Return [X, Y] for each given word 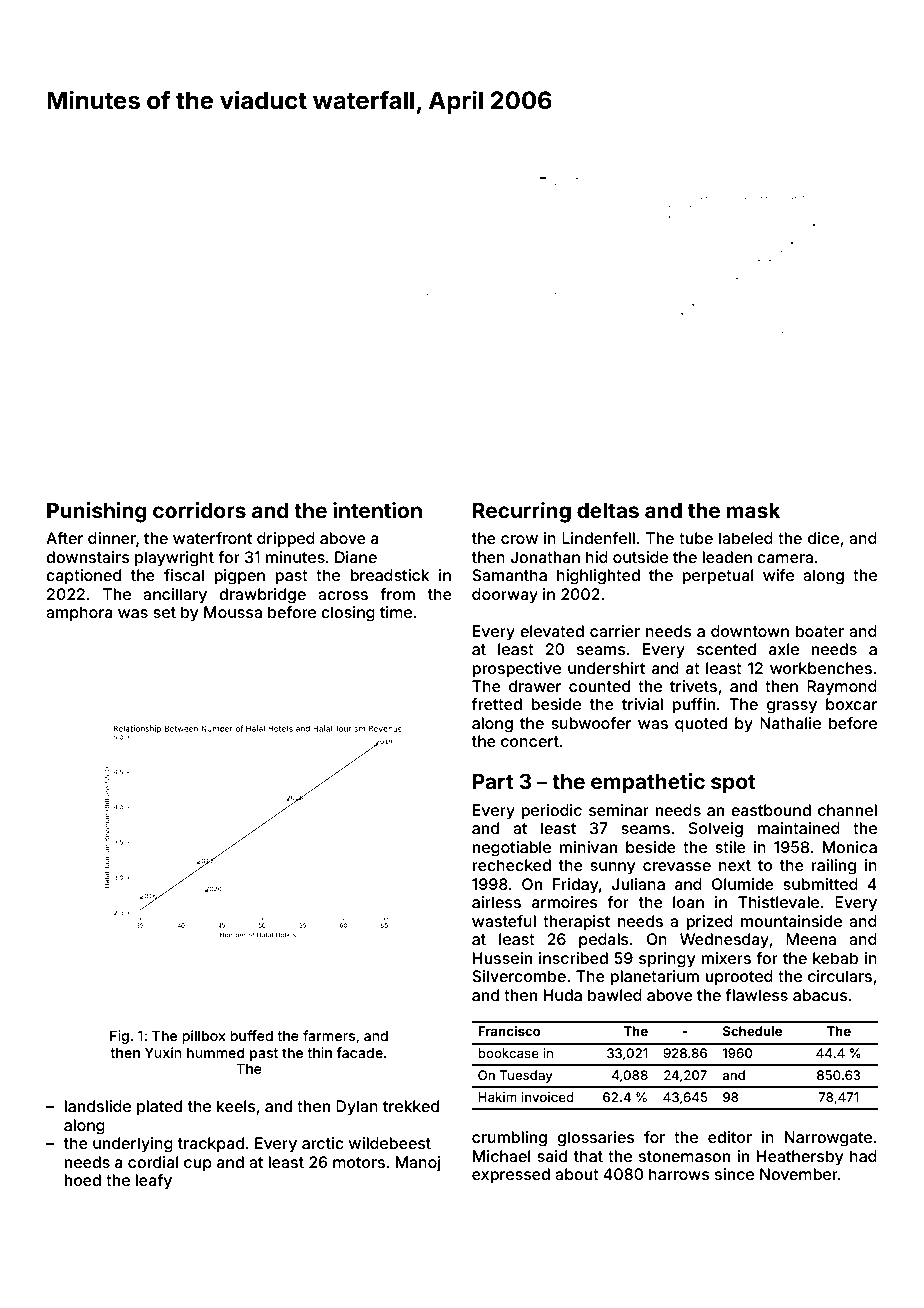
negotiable [511, 849]
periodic [551, 812]
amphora [79, 614]
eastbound [771, 810]
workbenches [821, 668]
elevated [552, 631]
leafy [153, 1182]
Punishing [97, 512]
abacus [820, 995]
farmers [329, 1035]
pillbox [204, 1037]
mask [753, 510]
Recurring [522, 512]
